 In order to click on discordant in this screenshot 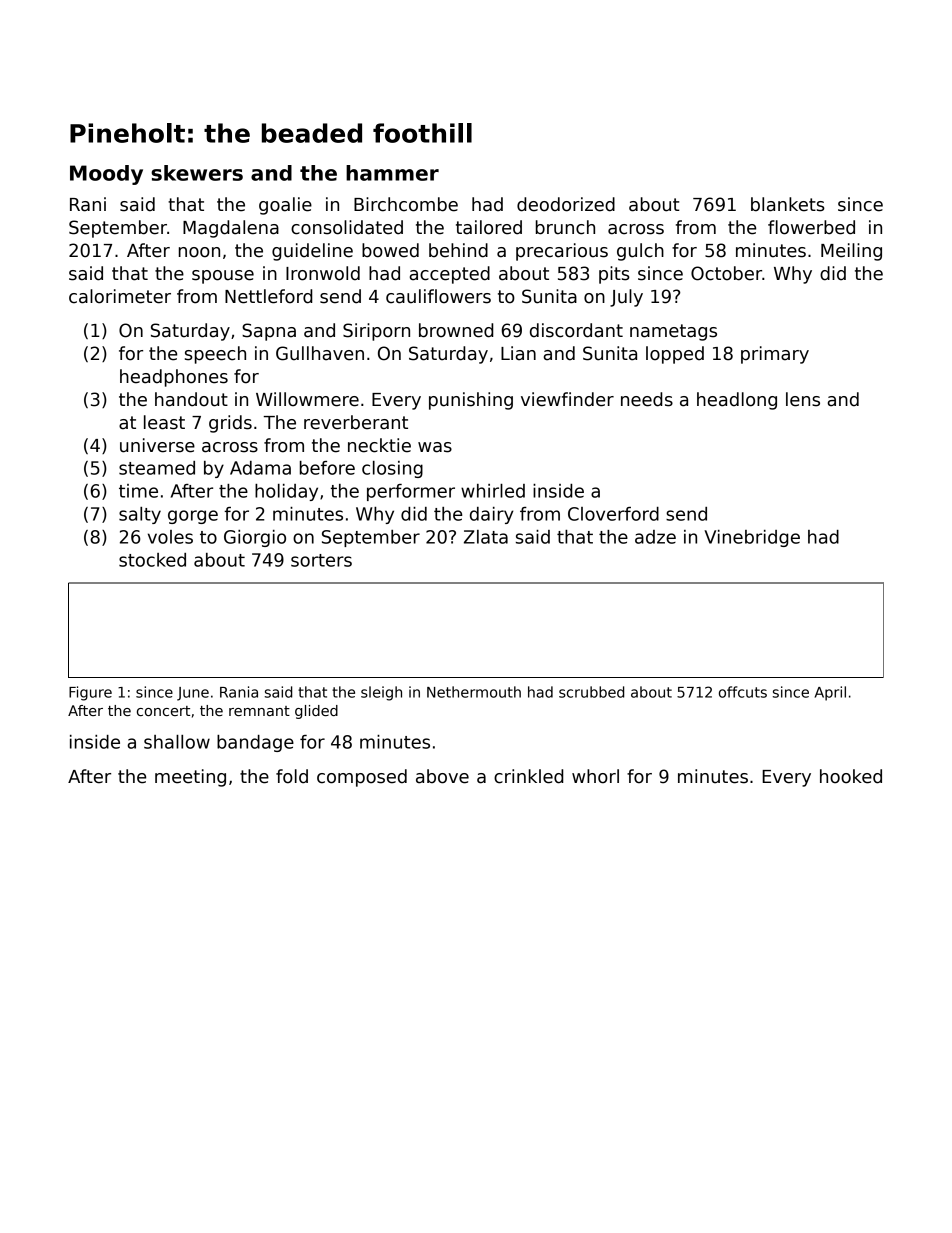, I will do `click(576, 330)`.
